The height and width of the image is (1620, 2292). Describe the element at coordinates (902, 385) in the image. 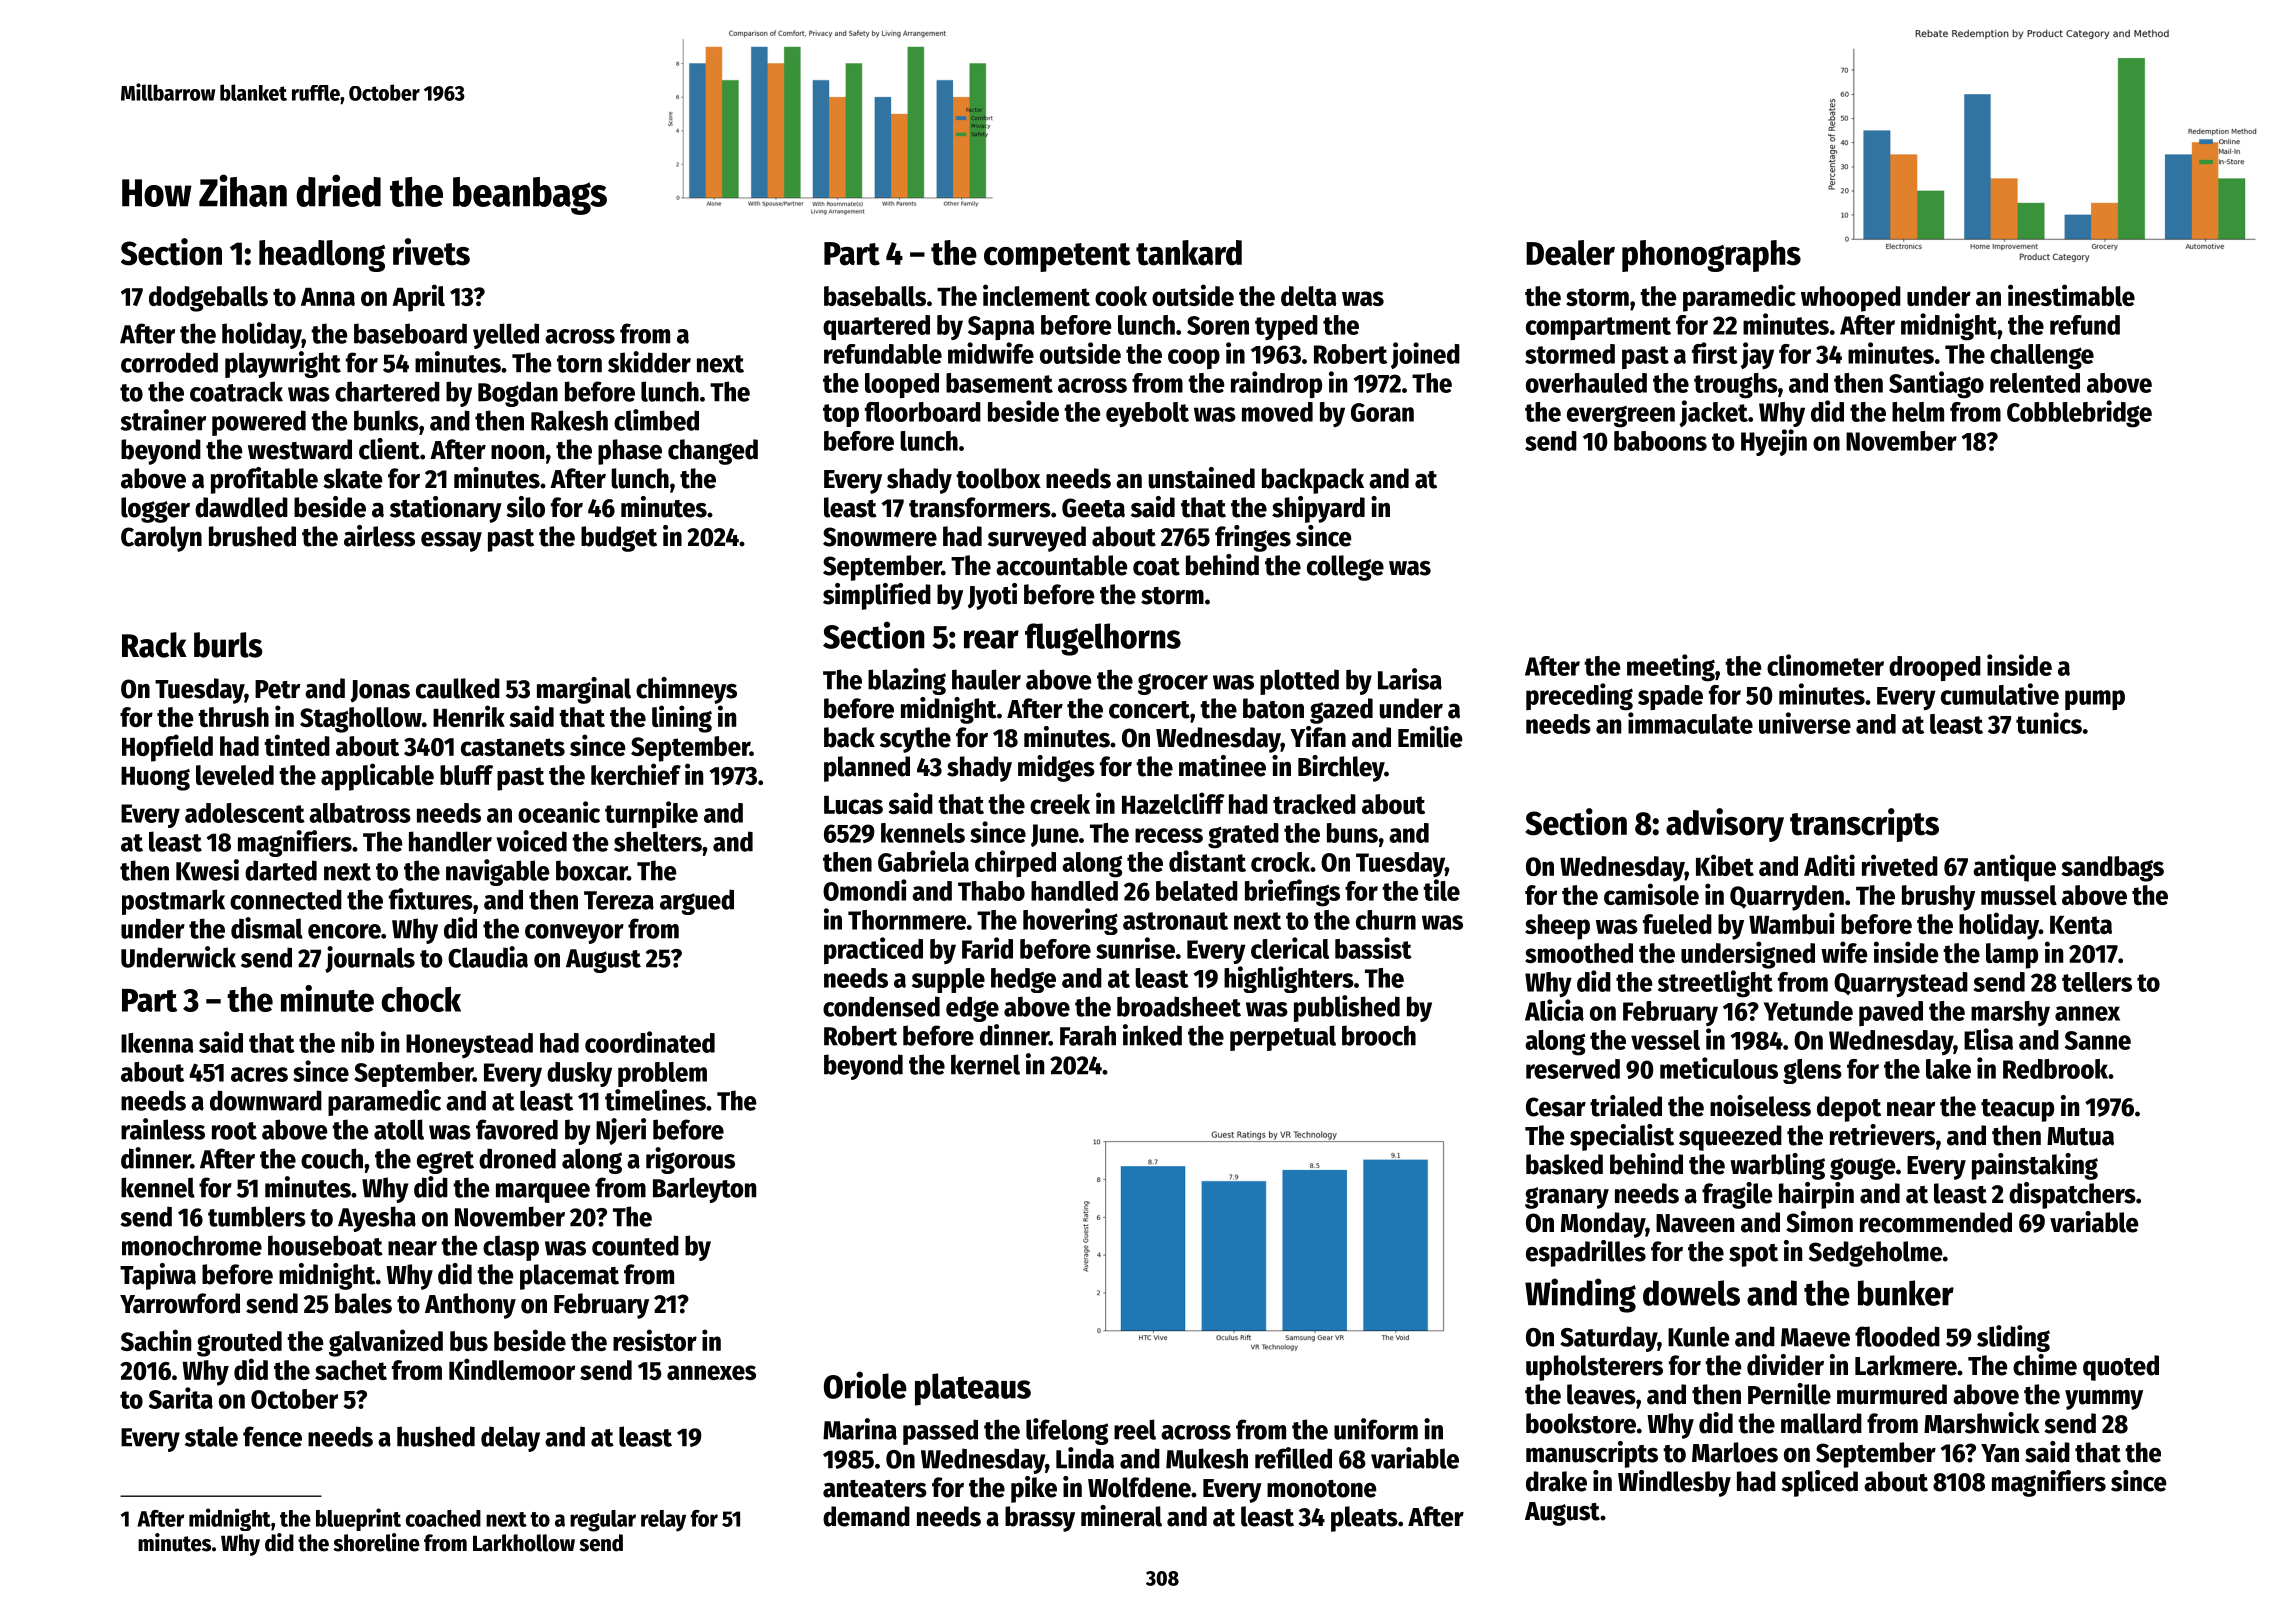

I see `looped` at that location.
